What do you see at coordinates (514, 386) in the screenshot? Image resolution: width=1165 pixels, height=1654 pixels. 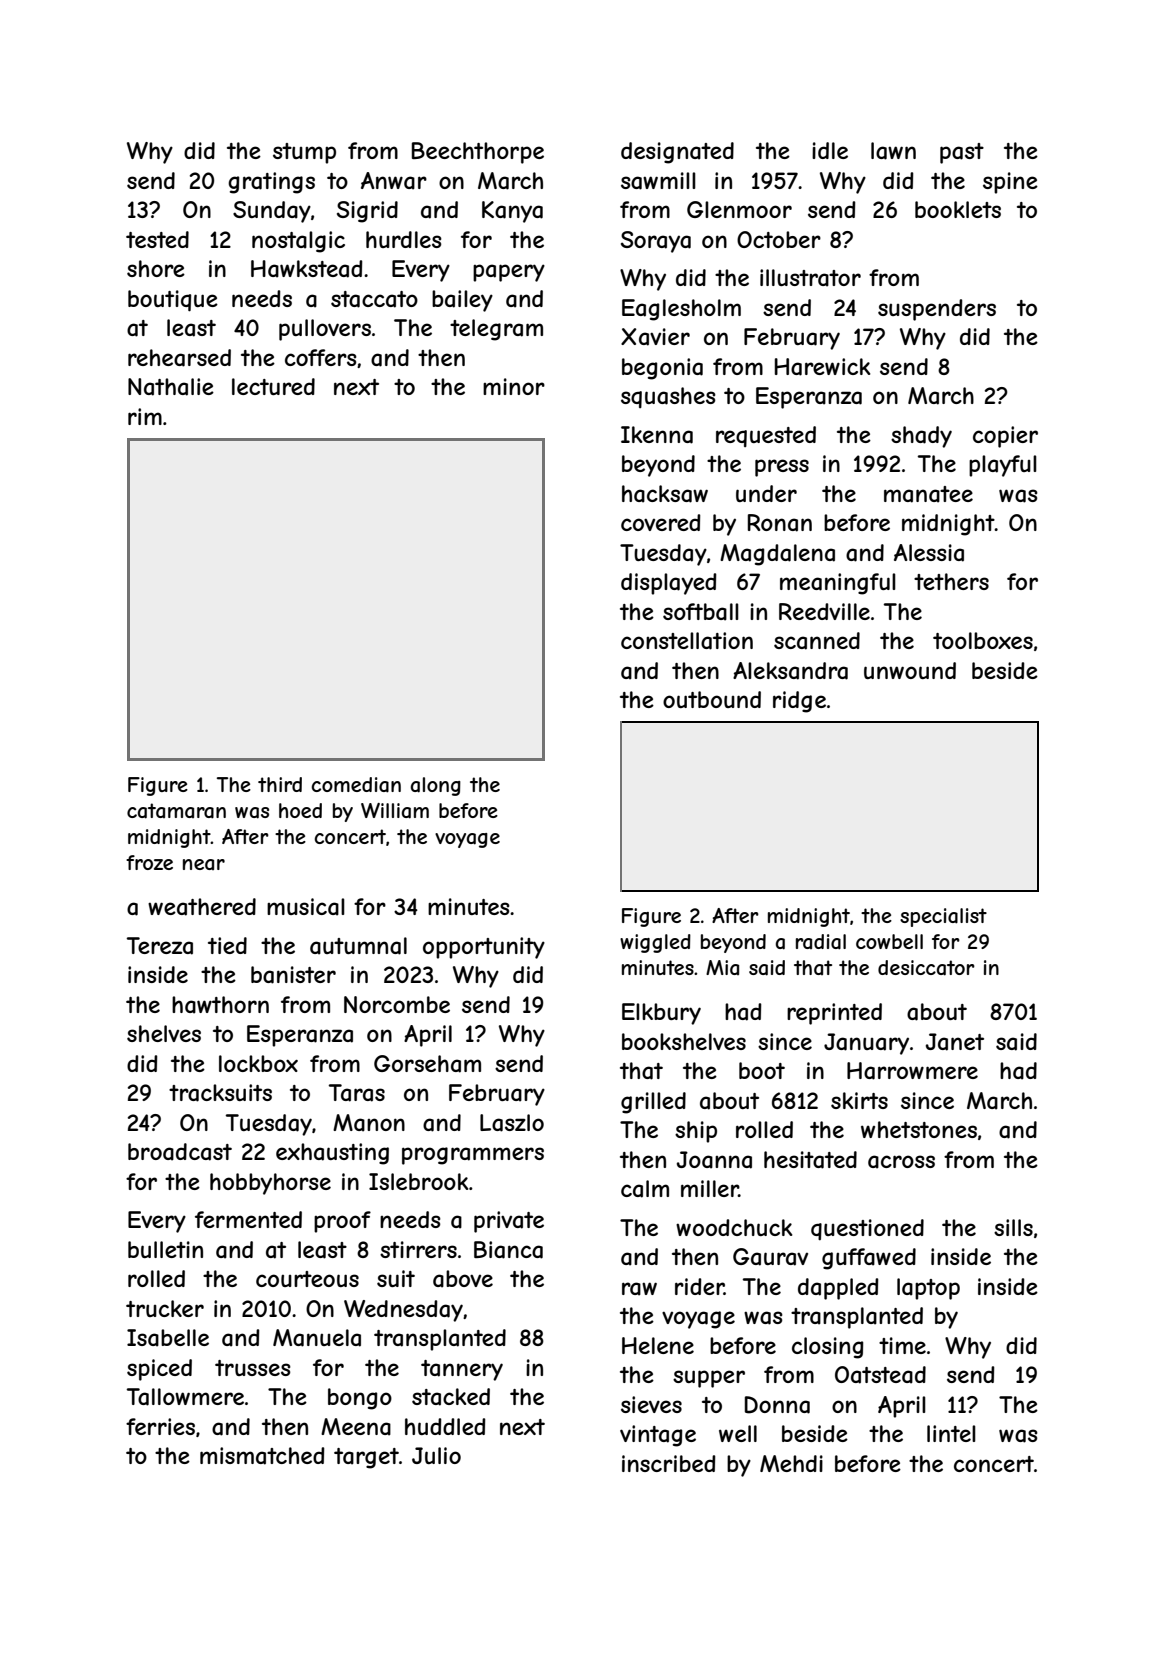 I see `minor` at bounding box center [514, 386].
